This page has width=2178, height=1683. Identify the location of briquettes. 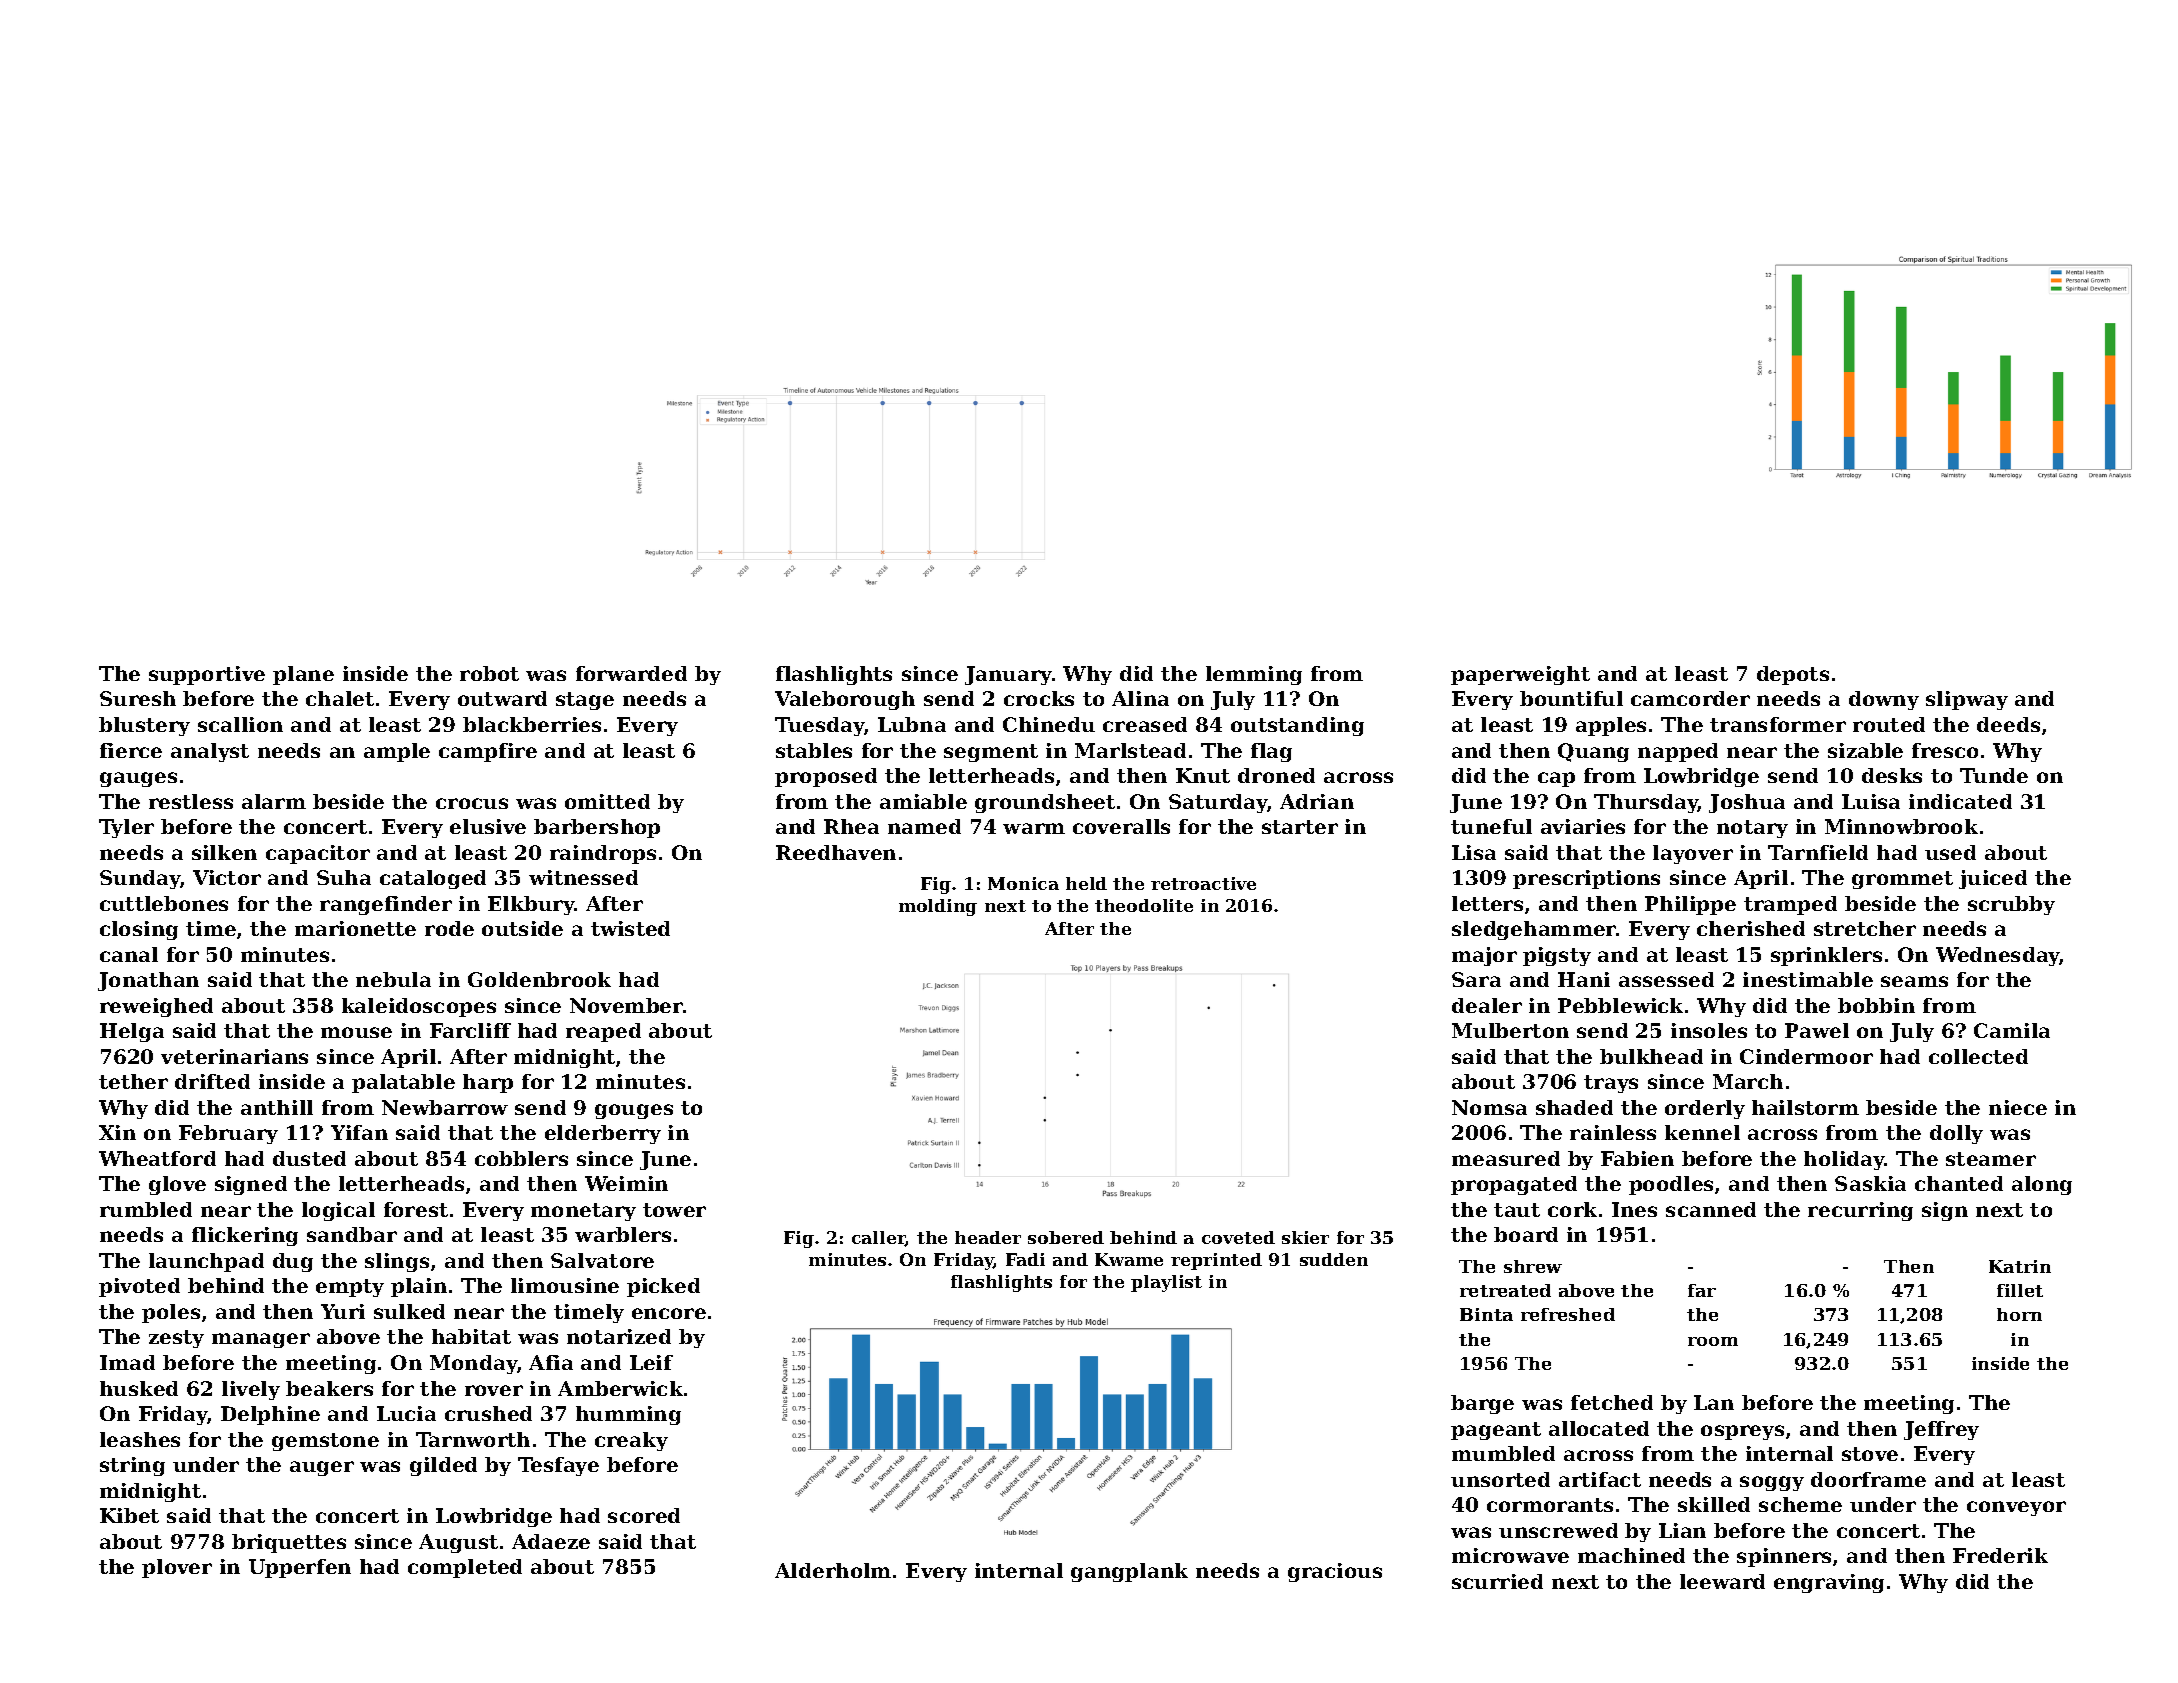
(289, 1543).
